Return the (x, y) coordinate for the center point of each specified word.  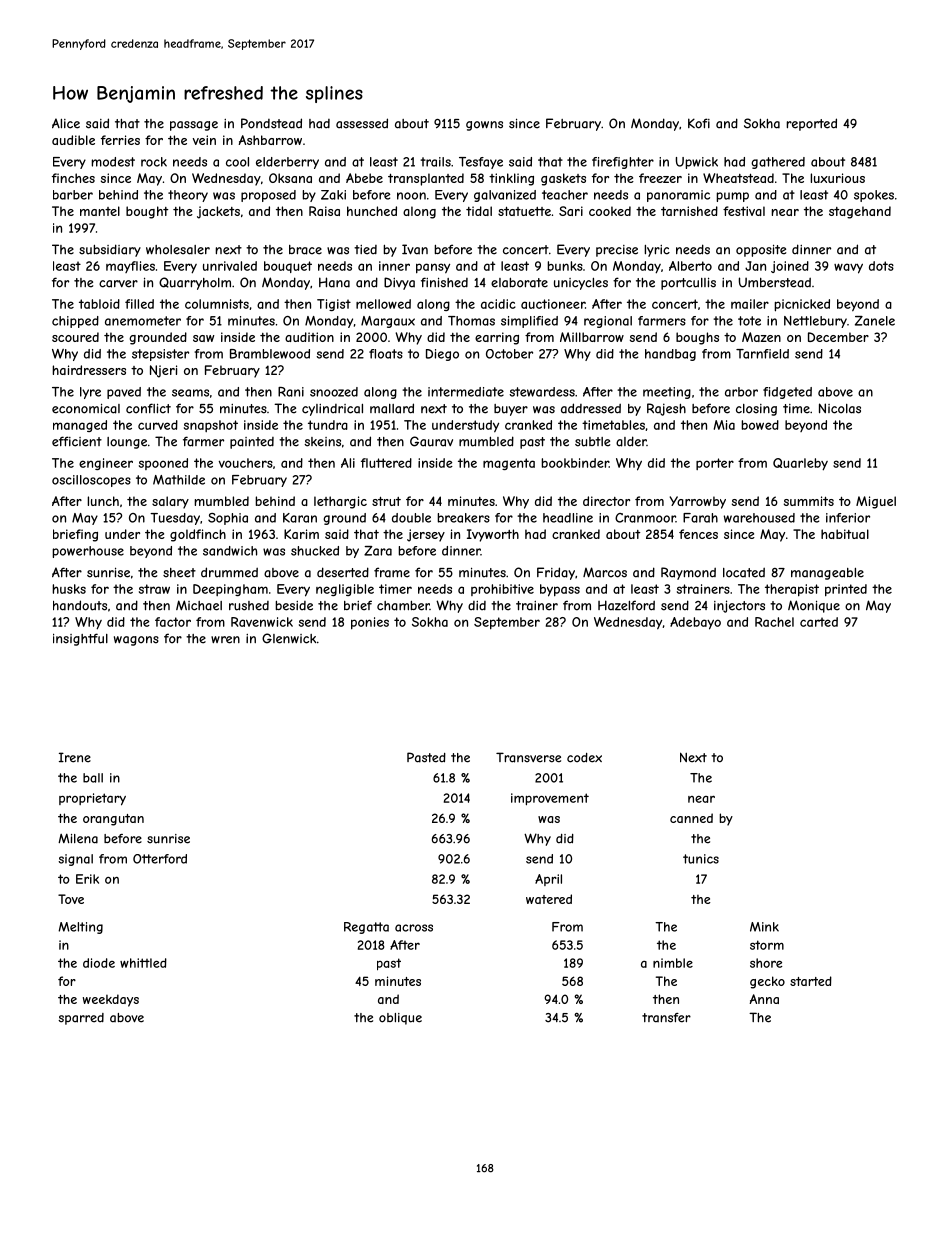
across (414, 928)
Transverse (528, 757)
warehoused (759, 518)
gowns (484, 126)
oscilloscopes (91, 481)
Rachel (774, 622)
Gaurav (431, 441)
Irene (75, 757)
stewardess (542, 392)
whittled (143, 963)
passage (194, 126)
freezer (660, 178)
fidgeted (787, 393)
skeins (322, 442)
